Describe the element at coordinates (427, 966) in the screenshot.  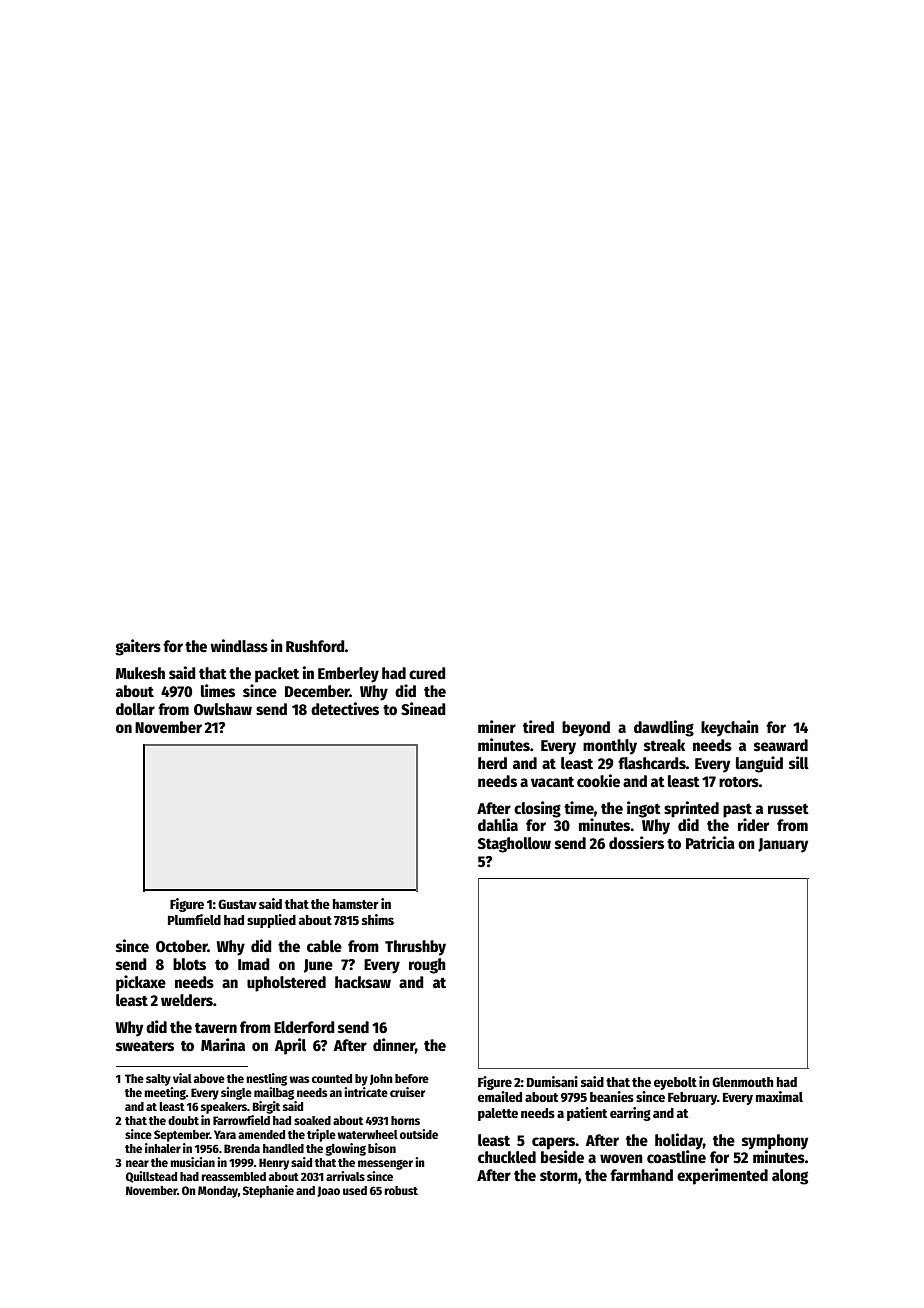
I see `rough` at that location.
